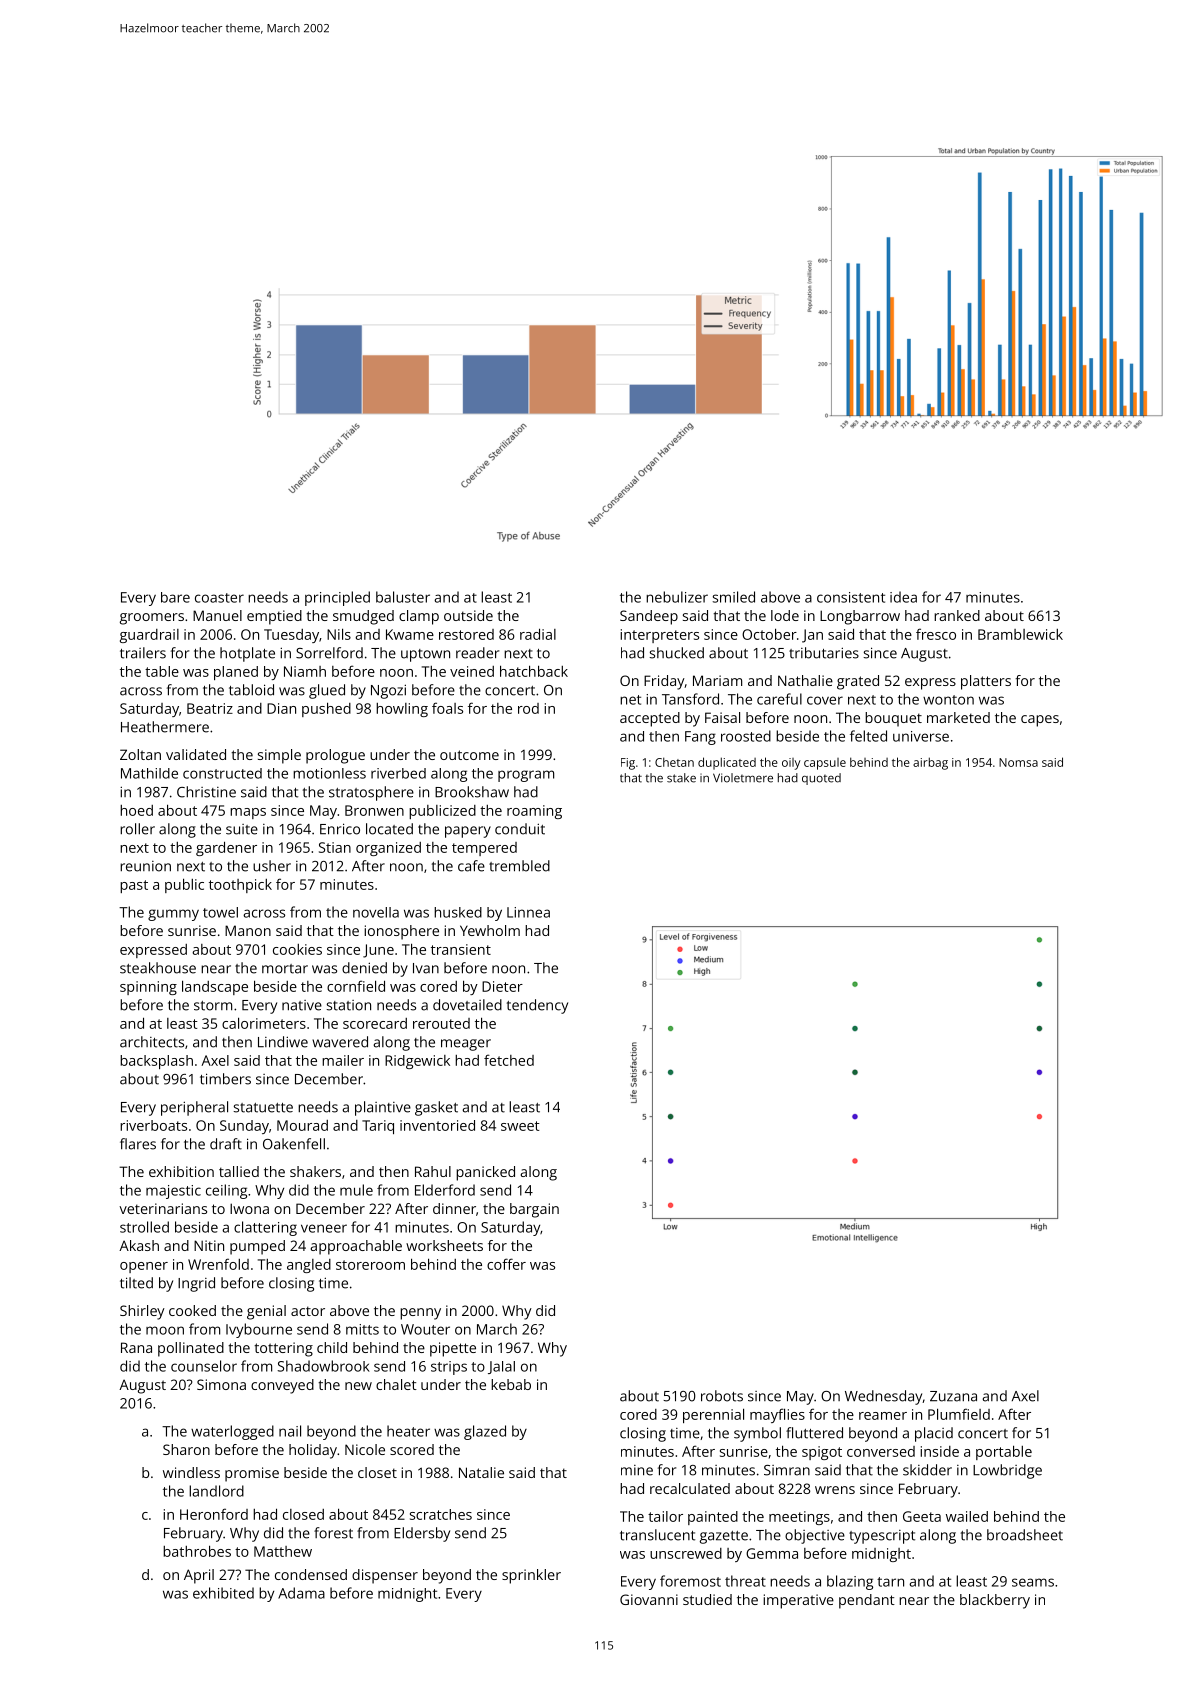 The height and width of the image is (1681, 1188). Describe the element at coordinates (657, 1535) in the image. I see `translucent` at that location.
